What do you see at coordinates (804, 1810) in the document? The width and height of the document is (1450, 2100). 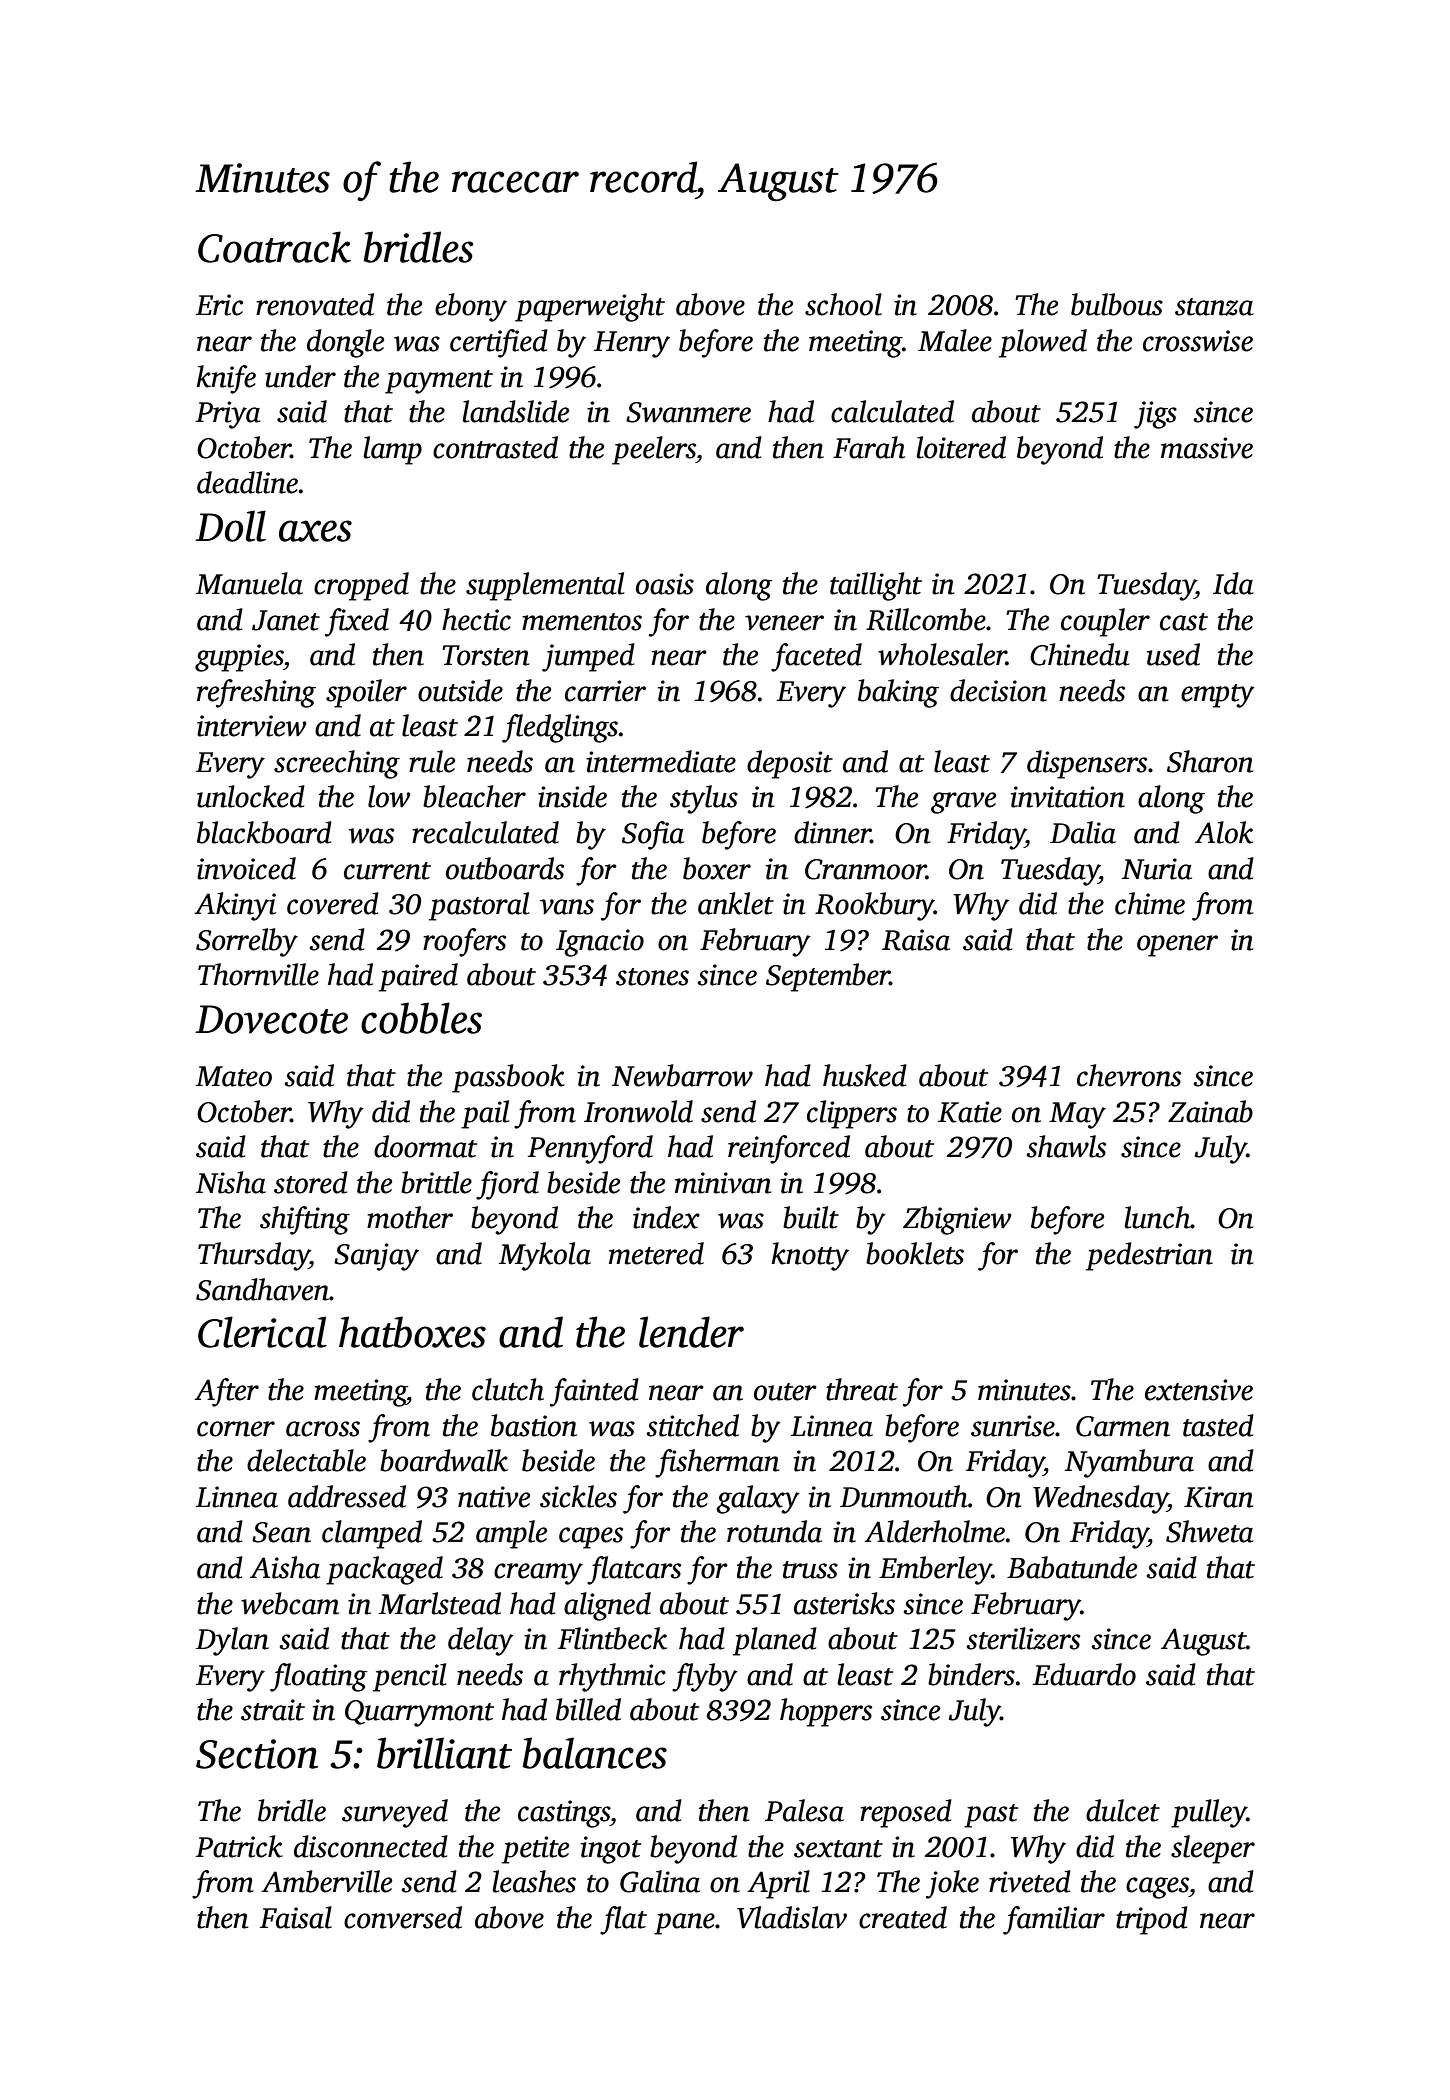 I see `Palesa` at bounding box center [804, 1810].
